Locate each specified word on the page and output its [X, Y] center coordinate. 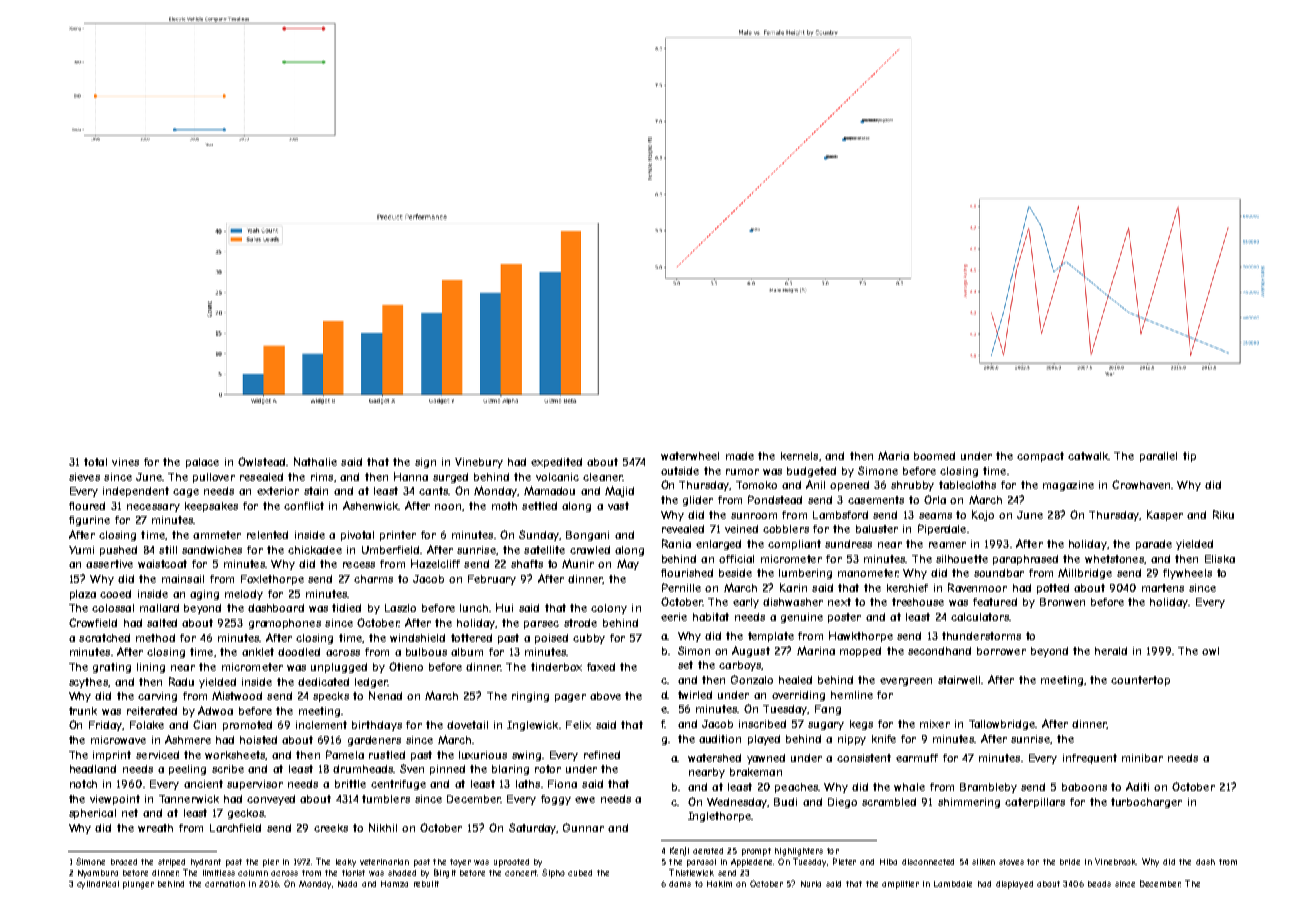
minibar [1142, 758]
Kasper [1165, 515]
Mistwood [237, 695]
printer [398, 536]
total [95, 462]
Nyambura [98, 874]
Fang [828, 710]
